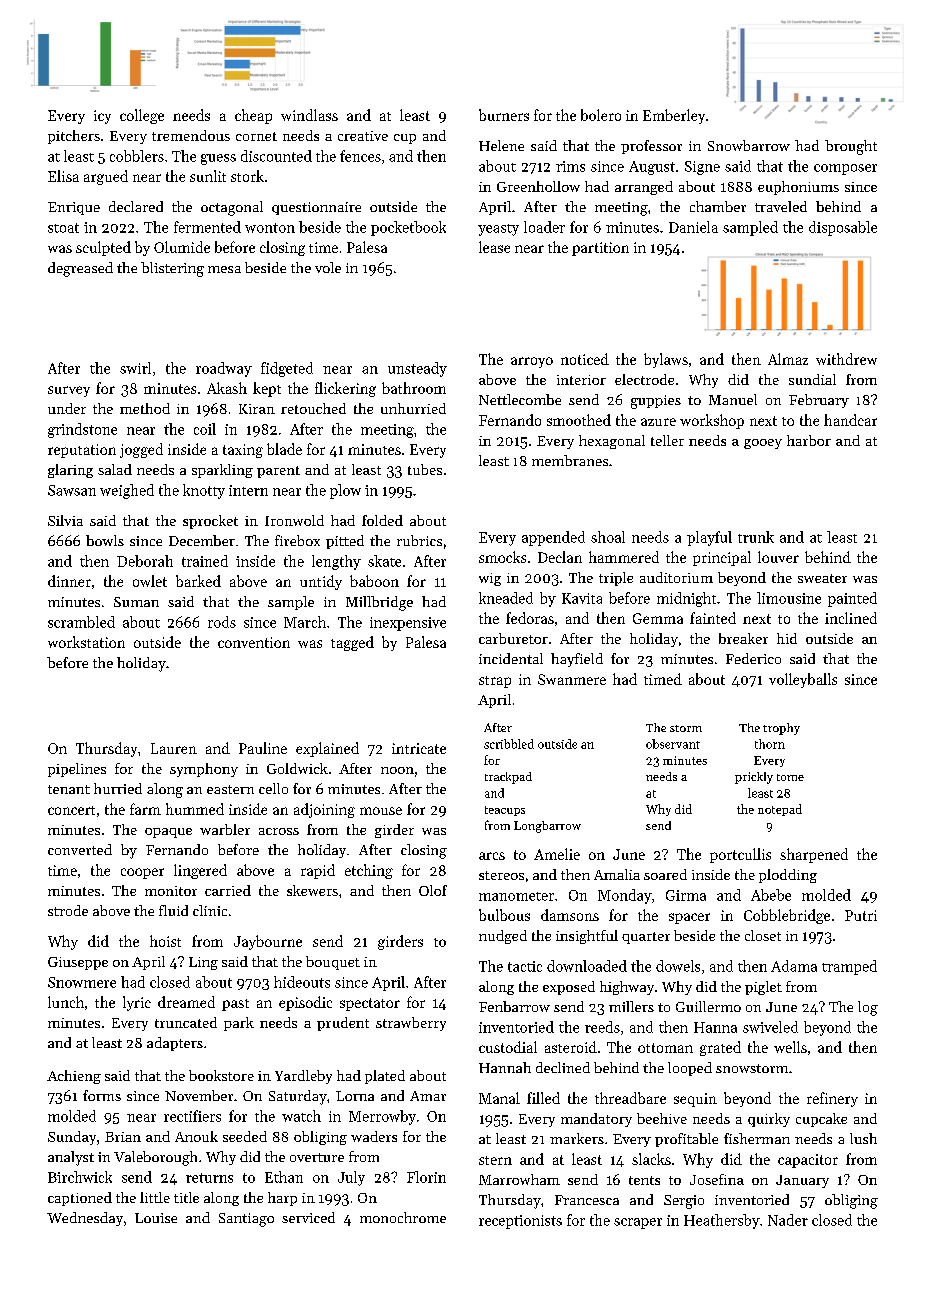  What do you see at coordinates (141, 450) in the screenshot?
I see `jogged` at bounding box center [141, 450].
